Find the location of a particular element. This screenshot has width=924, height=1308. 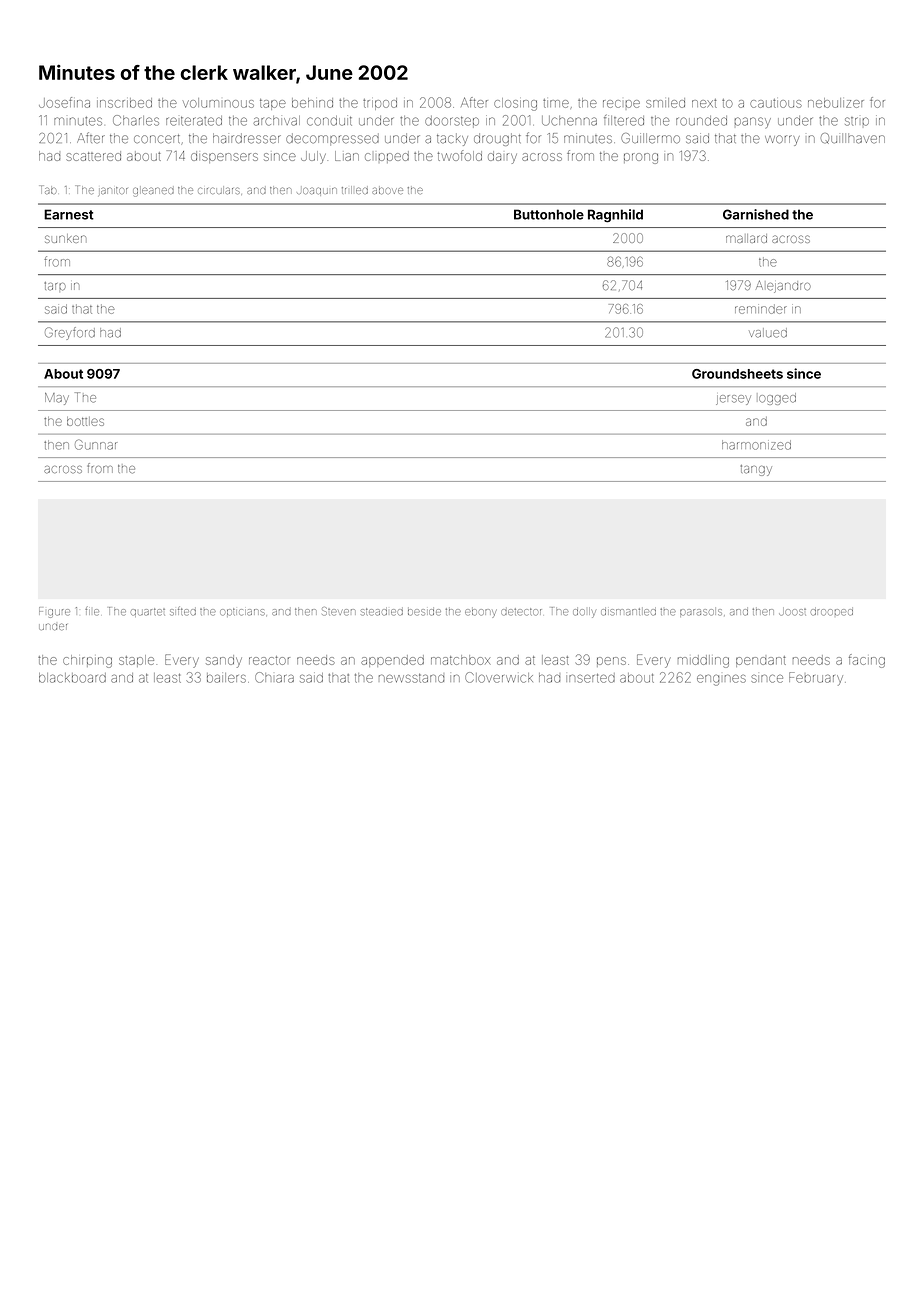

Guillermo is located at coordinates (650, 138).
